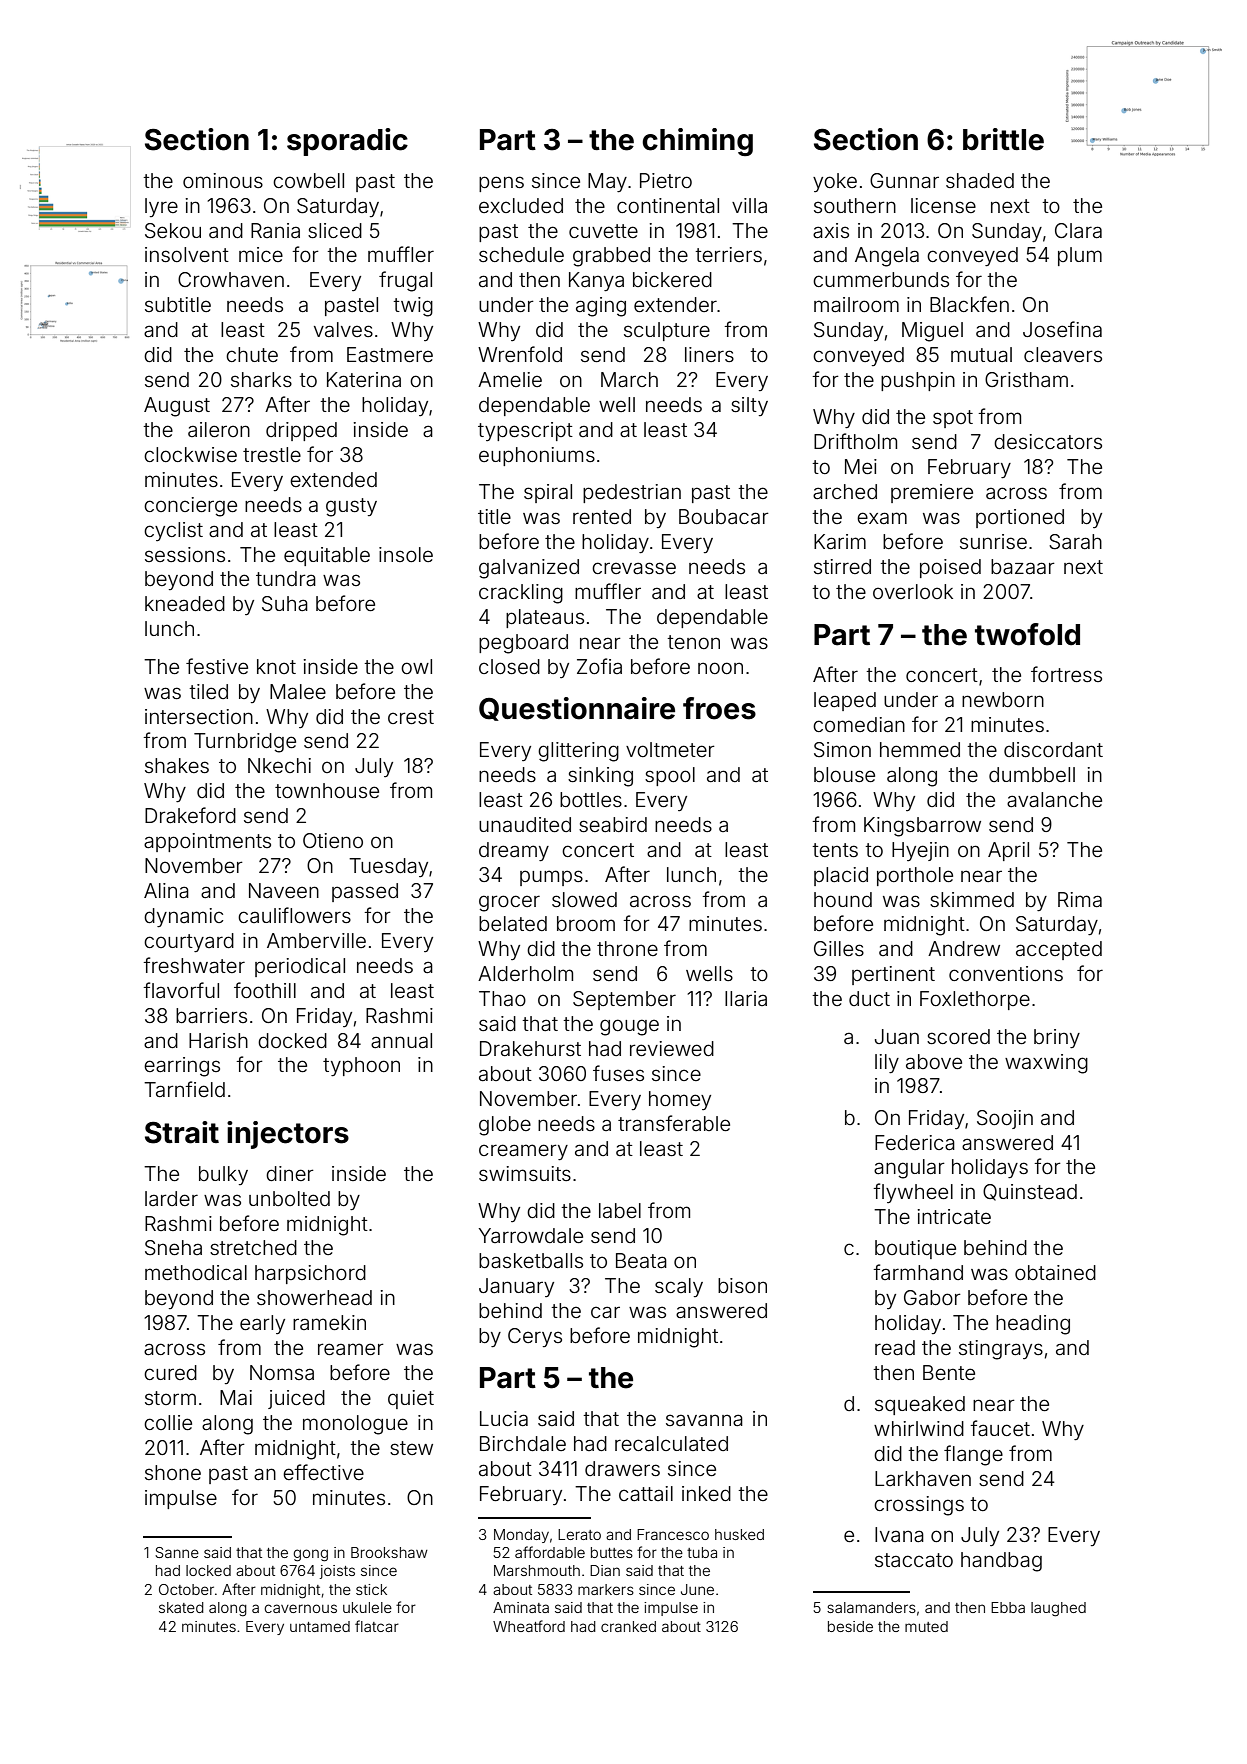 The image size is (1247, 1764). Describe the element at coordinates (697, 142) in the document. I see `chiming` at that location.
